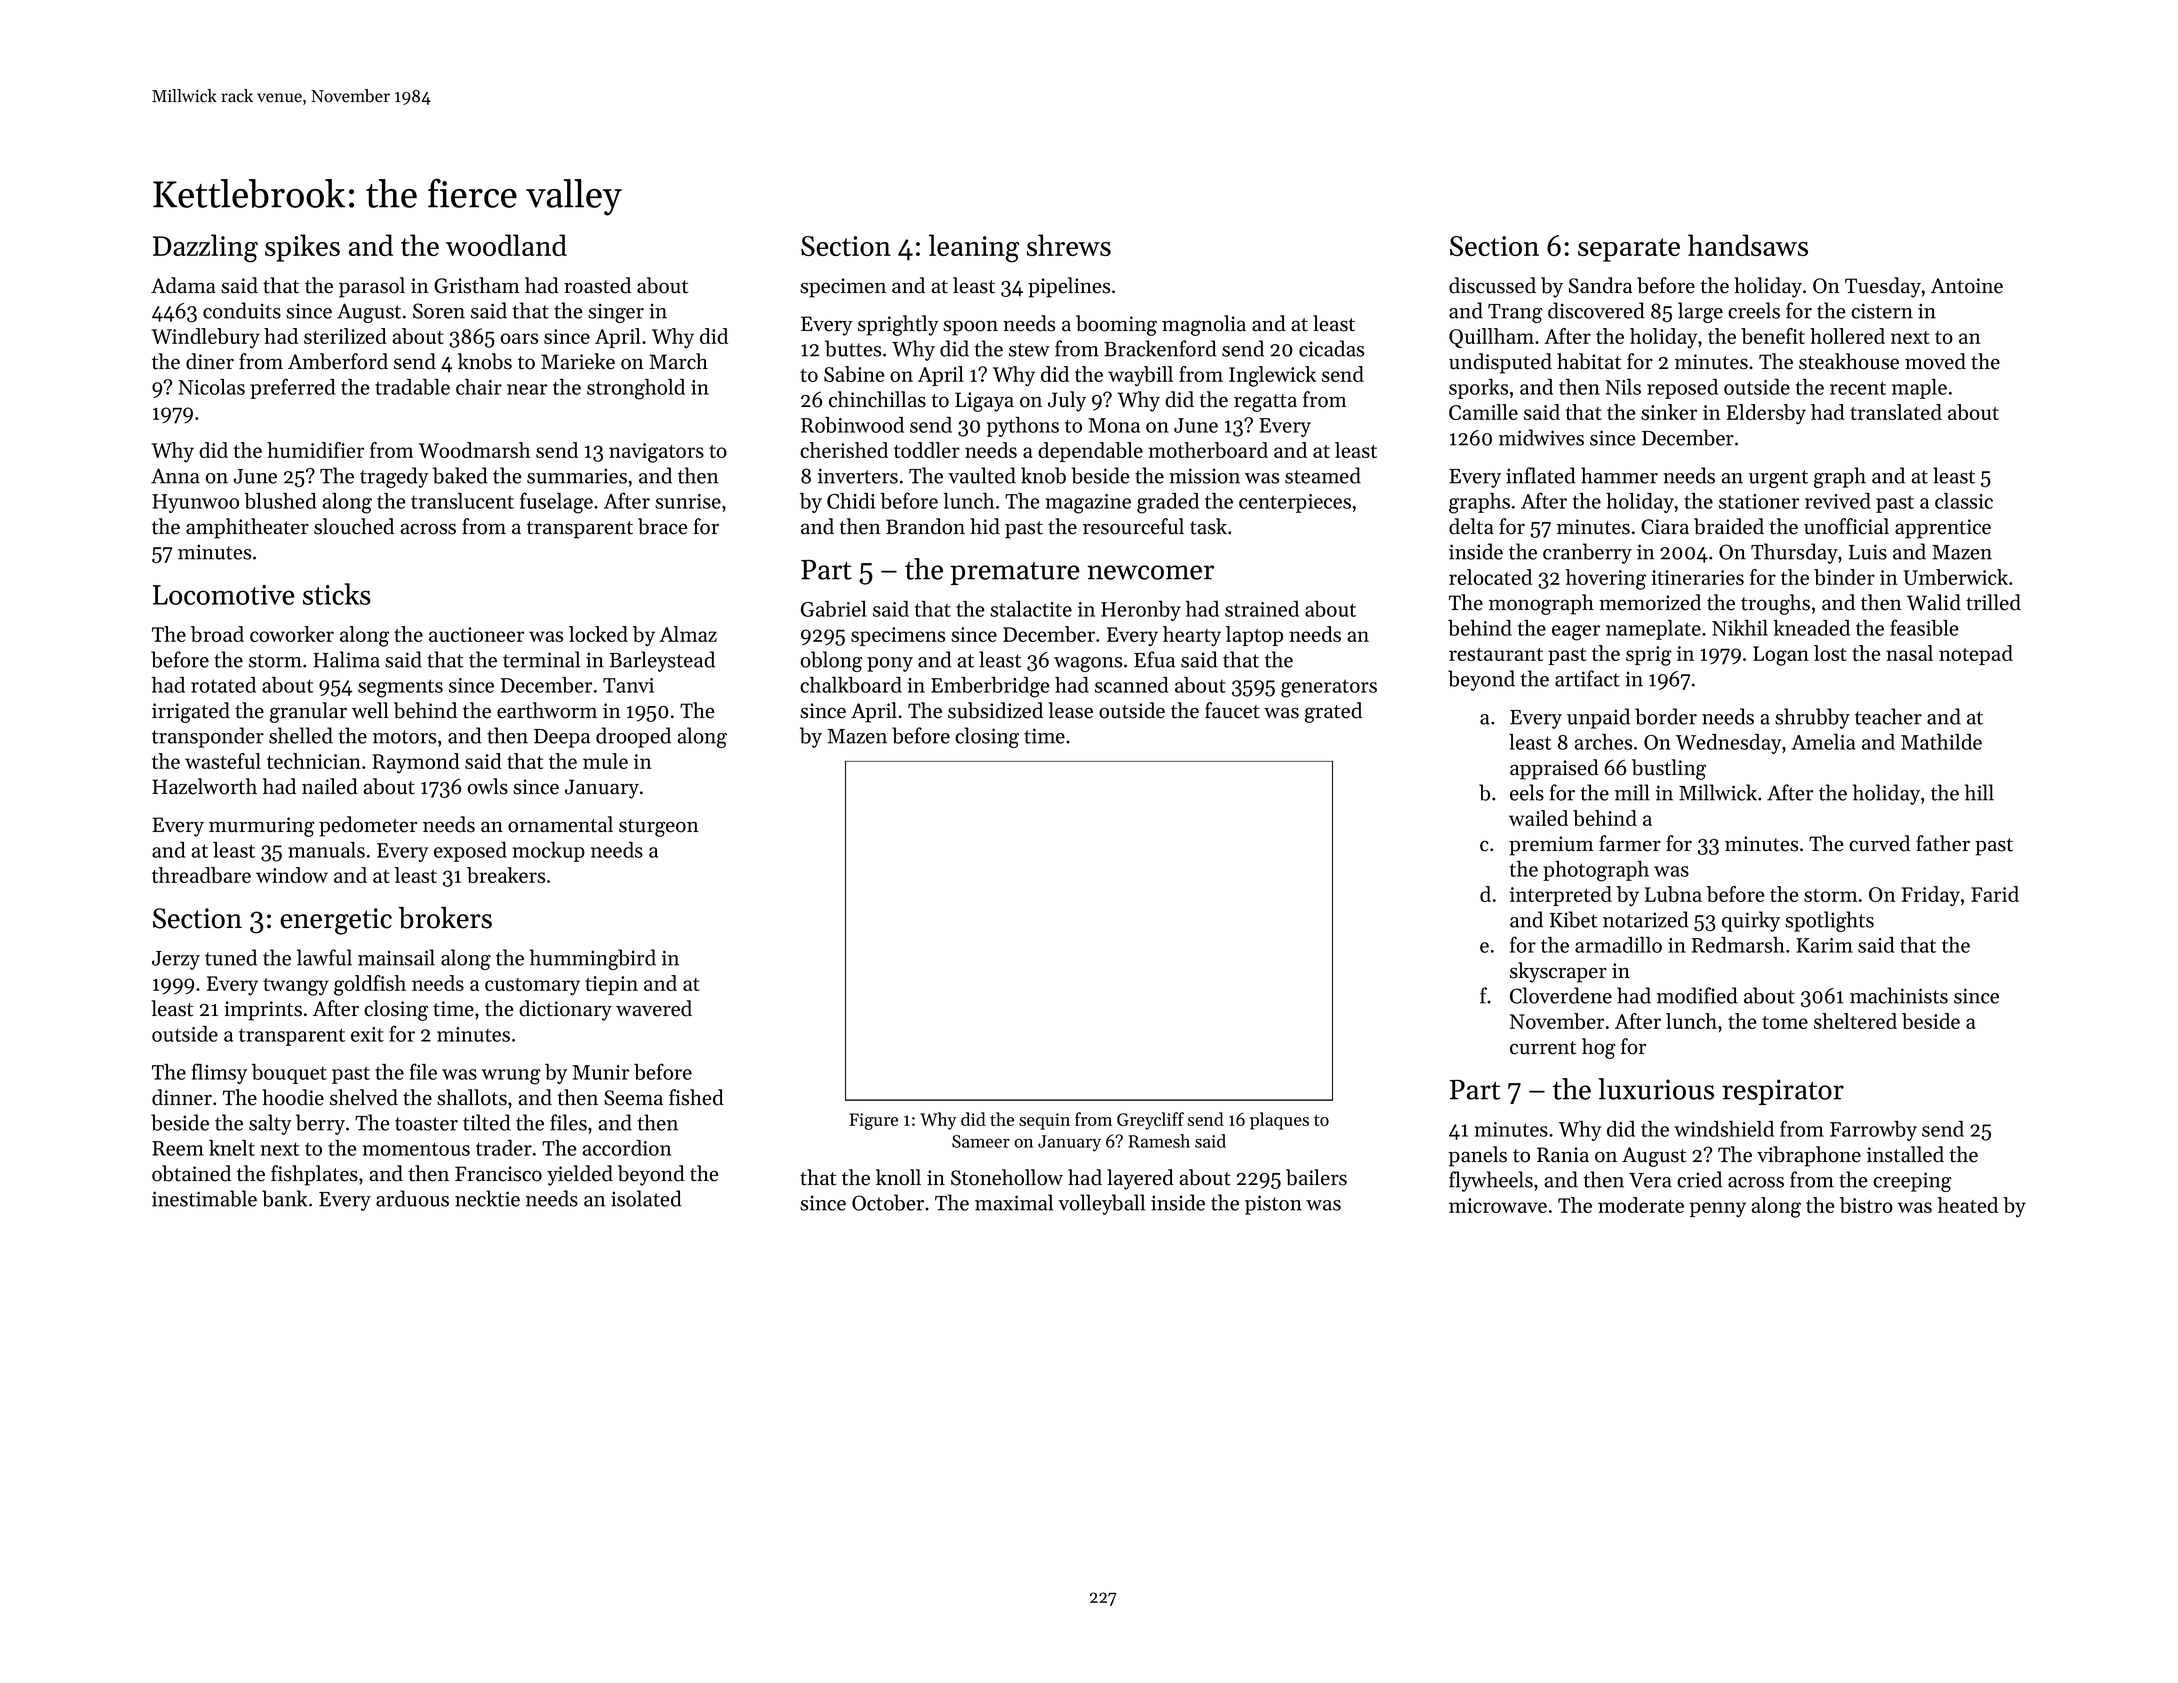 This page has width=2178, height=1683. What do you see at coordinates (292, 634) in the page?
I see `coworker` at bounding box center [292, 634].
